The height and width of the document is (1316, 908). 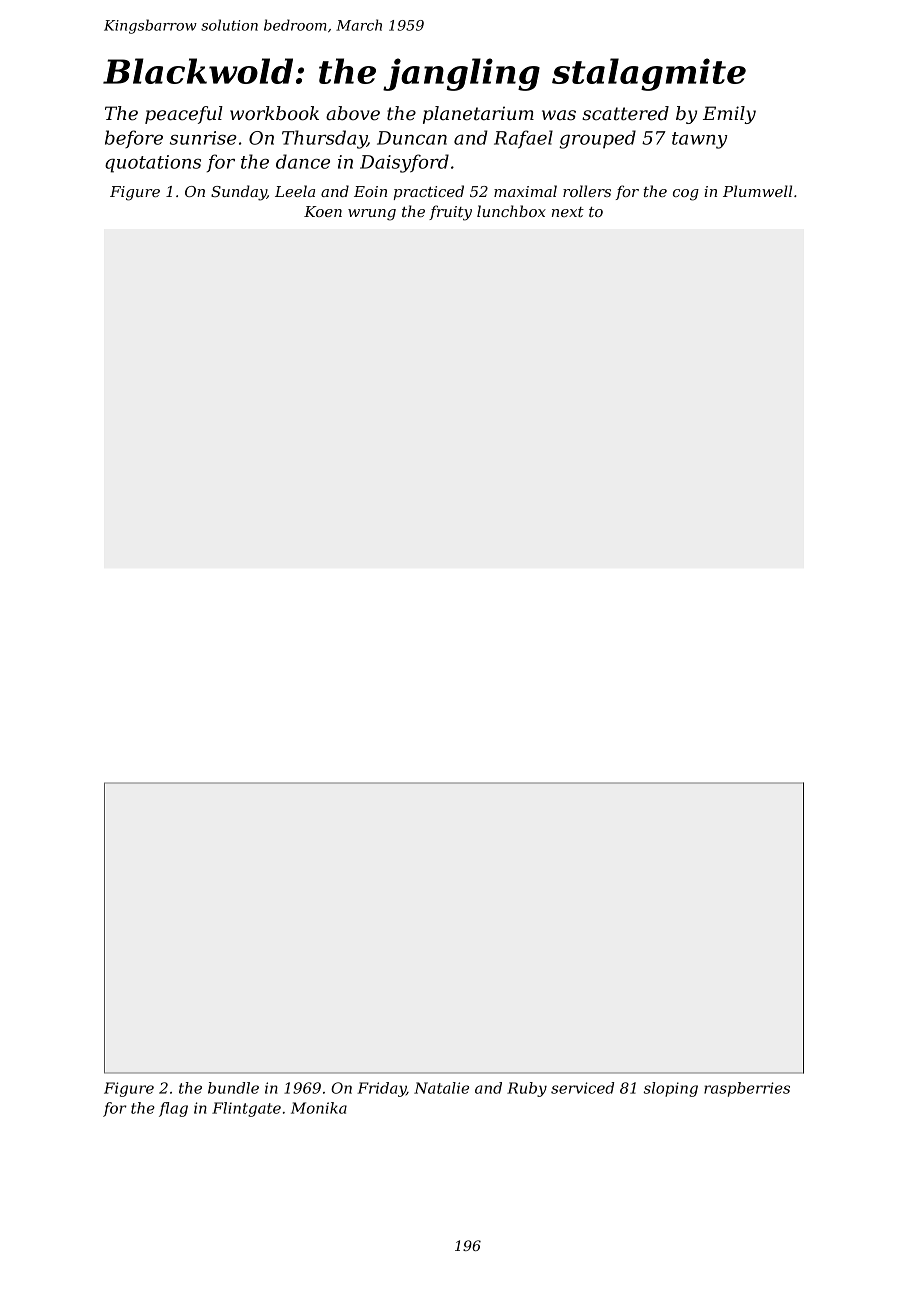 What do you see at coordinates (233, 1088) in the document?
I see `bundle` at bounding box center [233, 1088].
